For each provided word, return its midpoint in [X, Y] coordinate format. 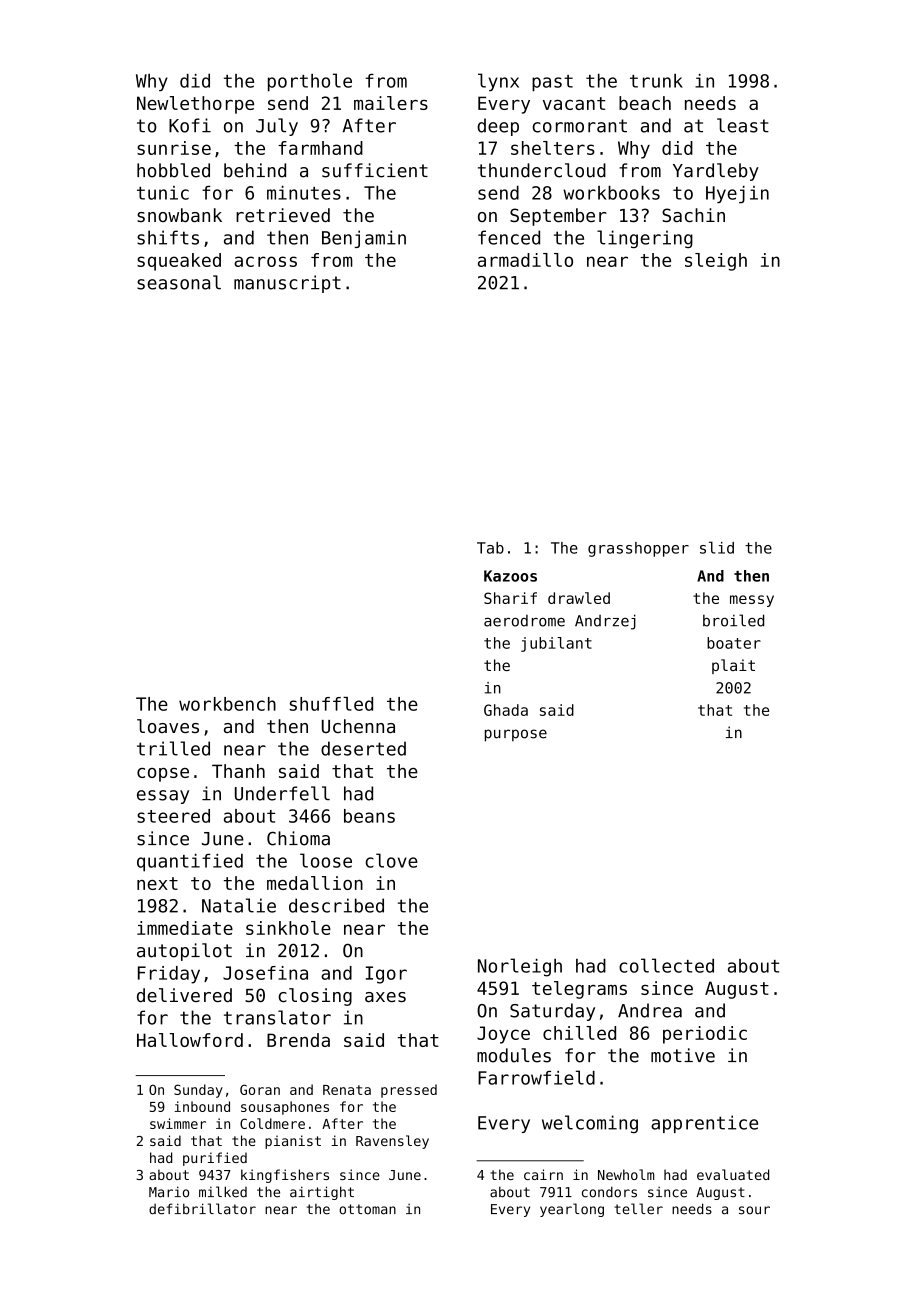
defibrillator [202, 1209]
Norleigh [520, 967]
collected [666, 965]
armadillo [525, 260]
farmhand [320, 148]
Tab [490, 548]
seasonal [179, 282]
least [743, 125]
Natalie [239, 905]
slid [717, 547]
